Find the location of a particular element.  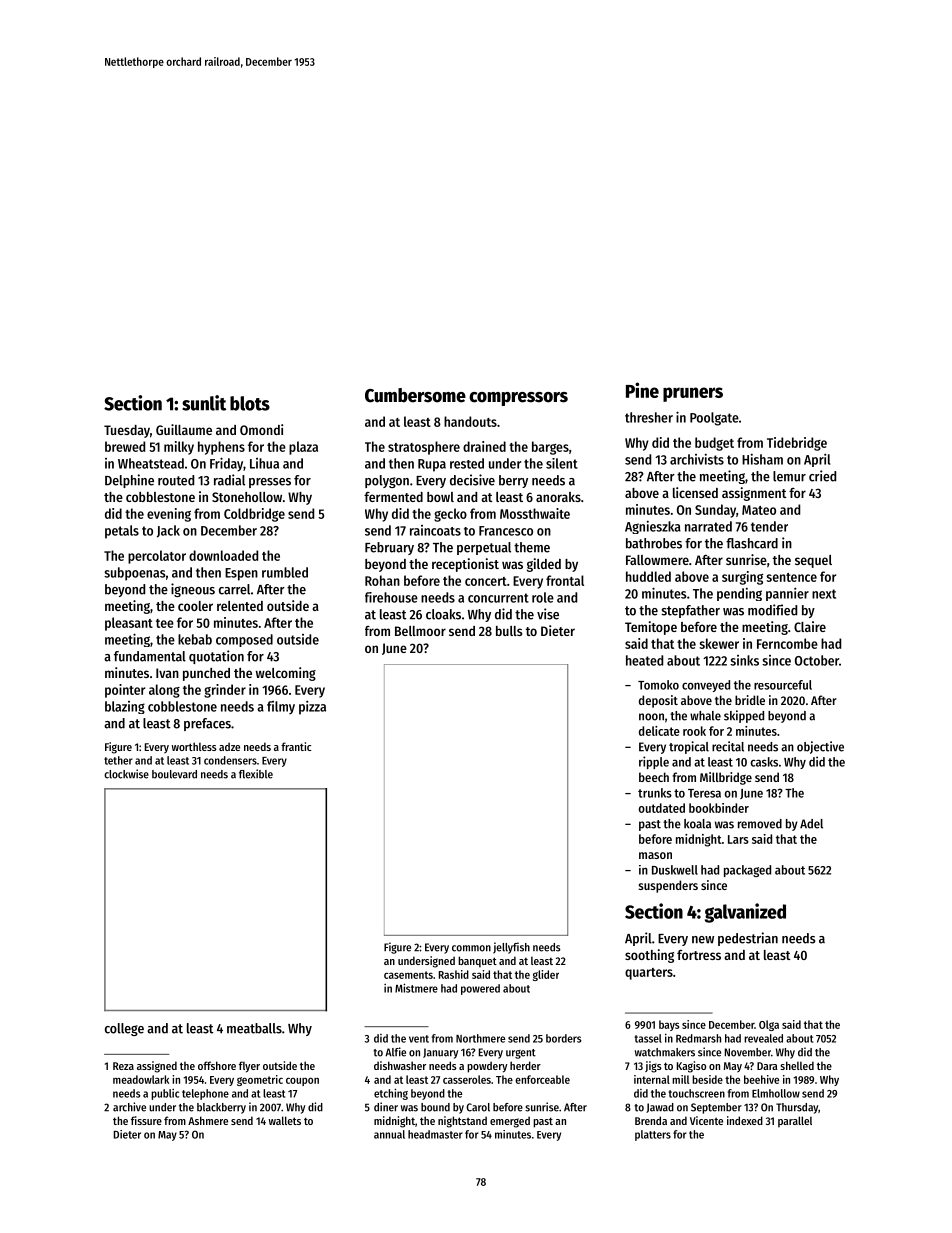

modified is located at coordinates (772, 610).
